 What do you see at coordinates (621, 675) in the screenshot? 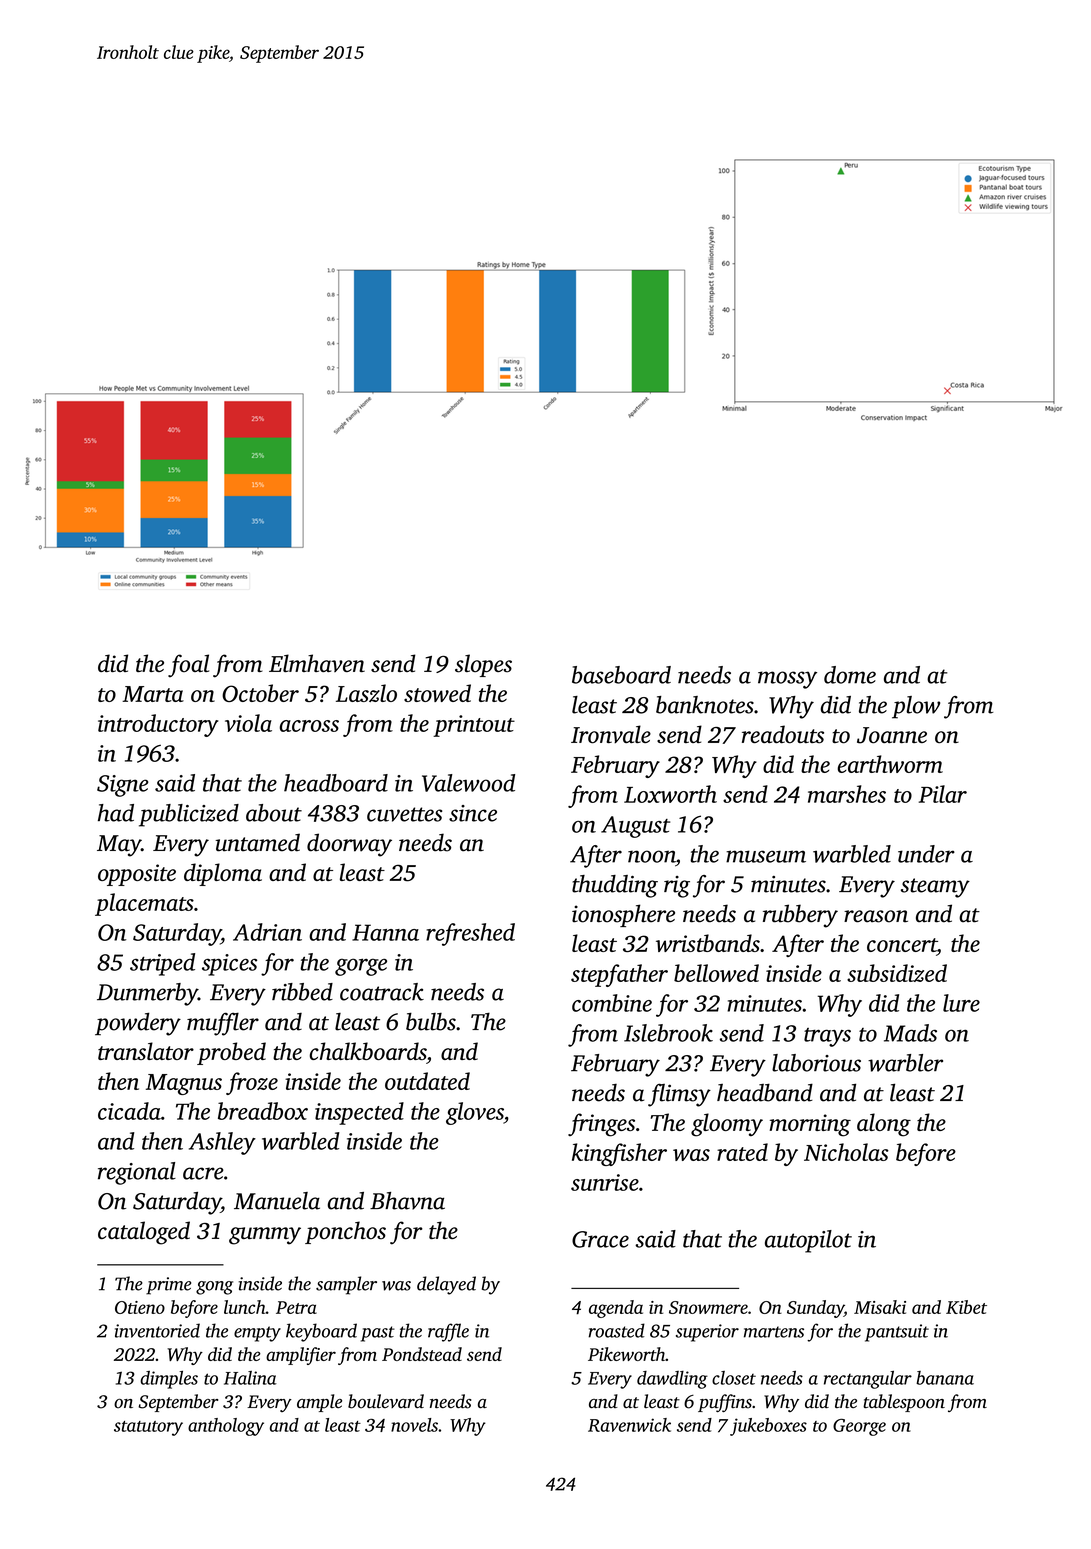
I see `baseboard` at bounding box center [621, 675].
